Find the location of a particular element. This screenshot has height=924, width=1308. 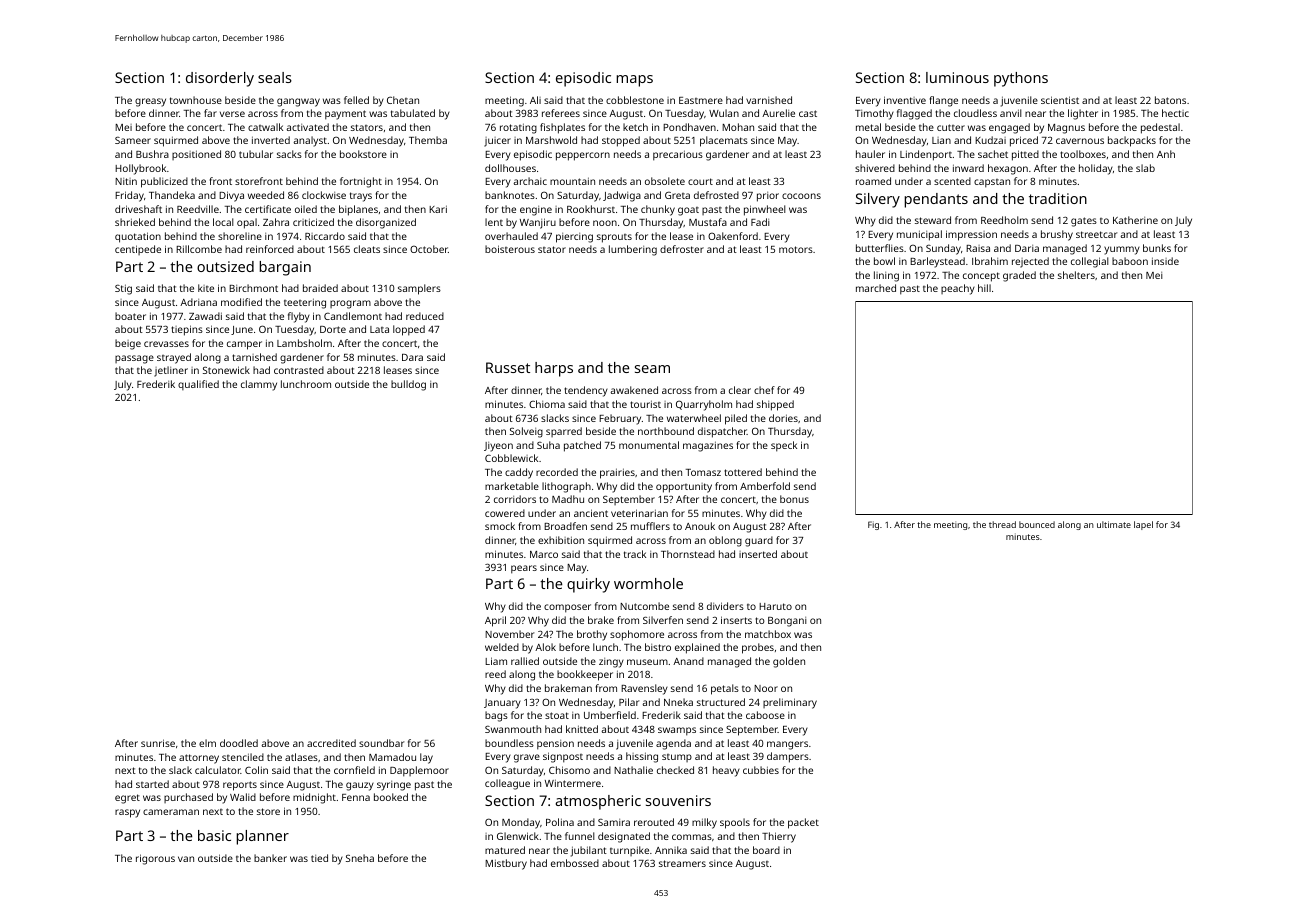

maps is located at coordinates (634, 81).
